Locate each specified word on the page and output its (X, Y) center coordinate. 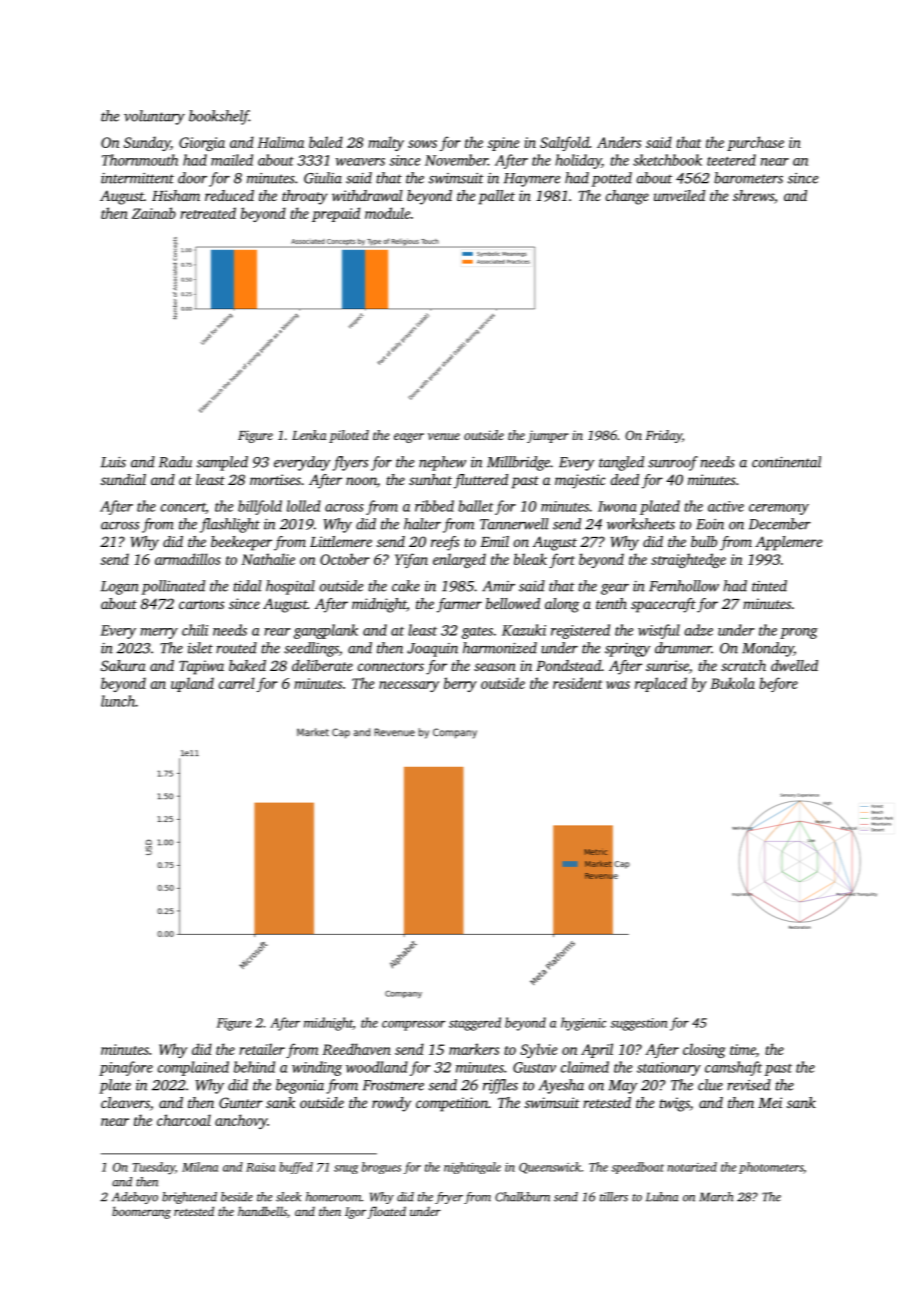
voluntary (154, 117)
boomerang (141, 1212)
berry (460, 684)
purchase (755, 143)
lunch (118, 701)
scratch (743, 665)
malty (386, 143)
